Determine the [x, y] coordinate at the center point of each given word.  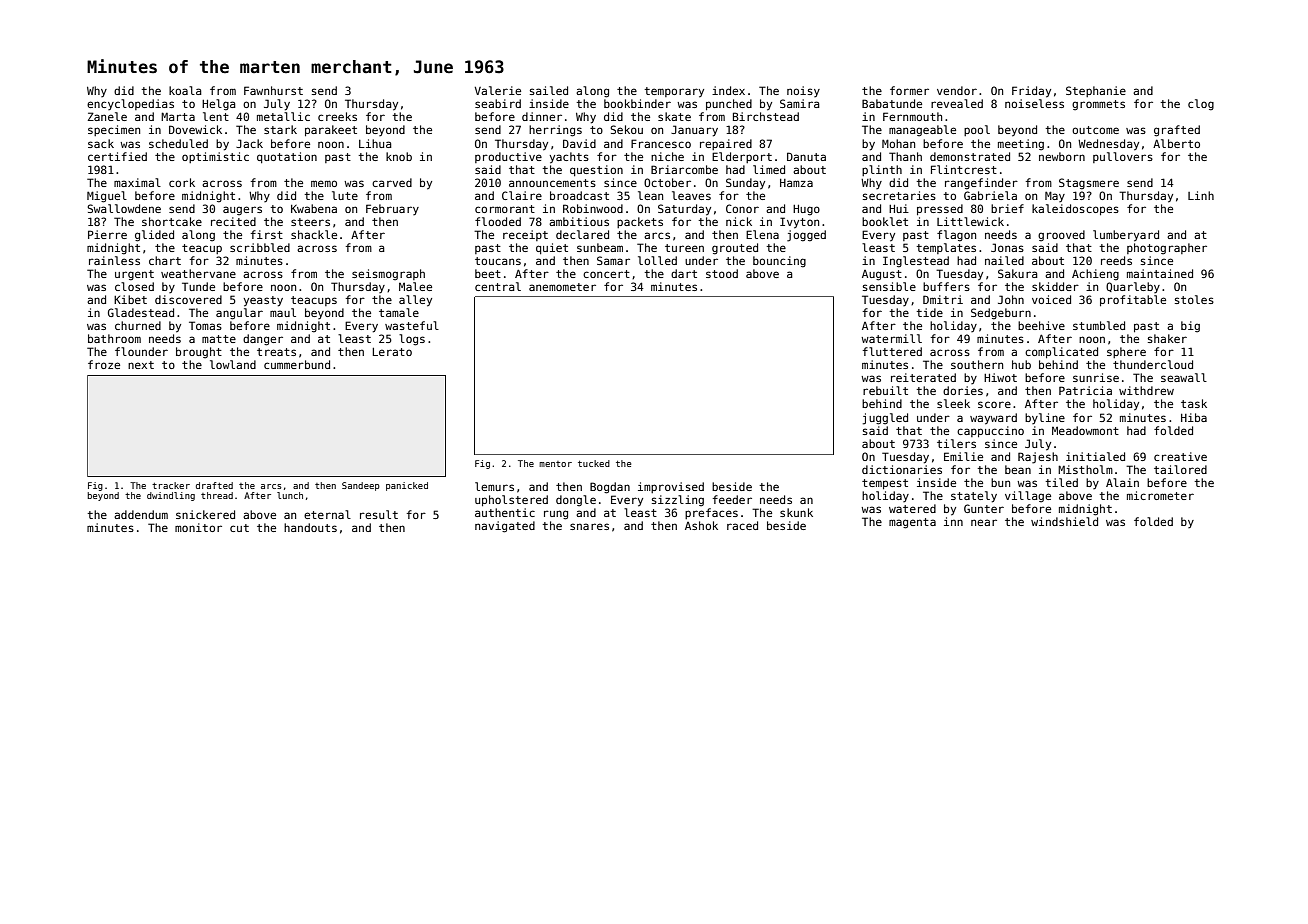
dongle [576, 501]
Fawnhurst [273, 90]
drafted [214, 485]
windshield [1064, 521]
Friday [1031, 92]
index [728, 90]
